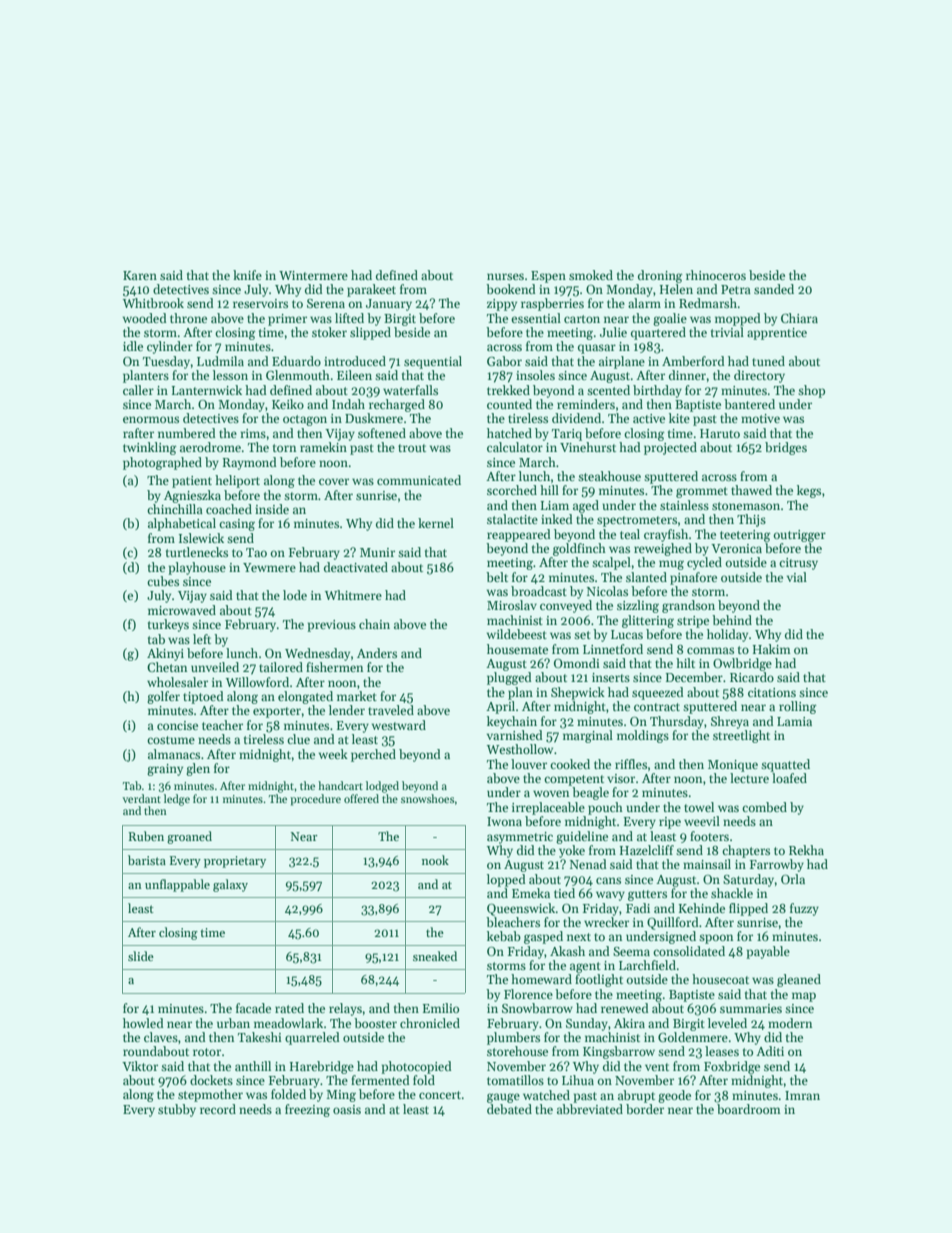  Describe the element at coordinates (140, 275) in the screenshot. I see `Karen` at that location.
